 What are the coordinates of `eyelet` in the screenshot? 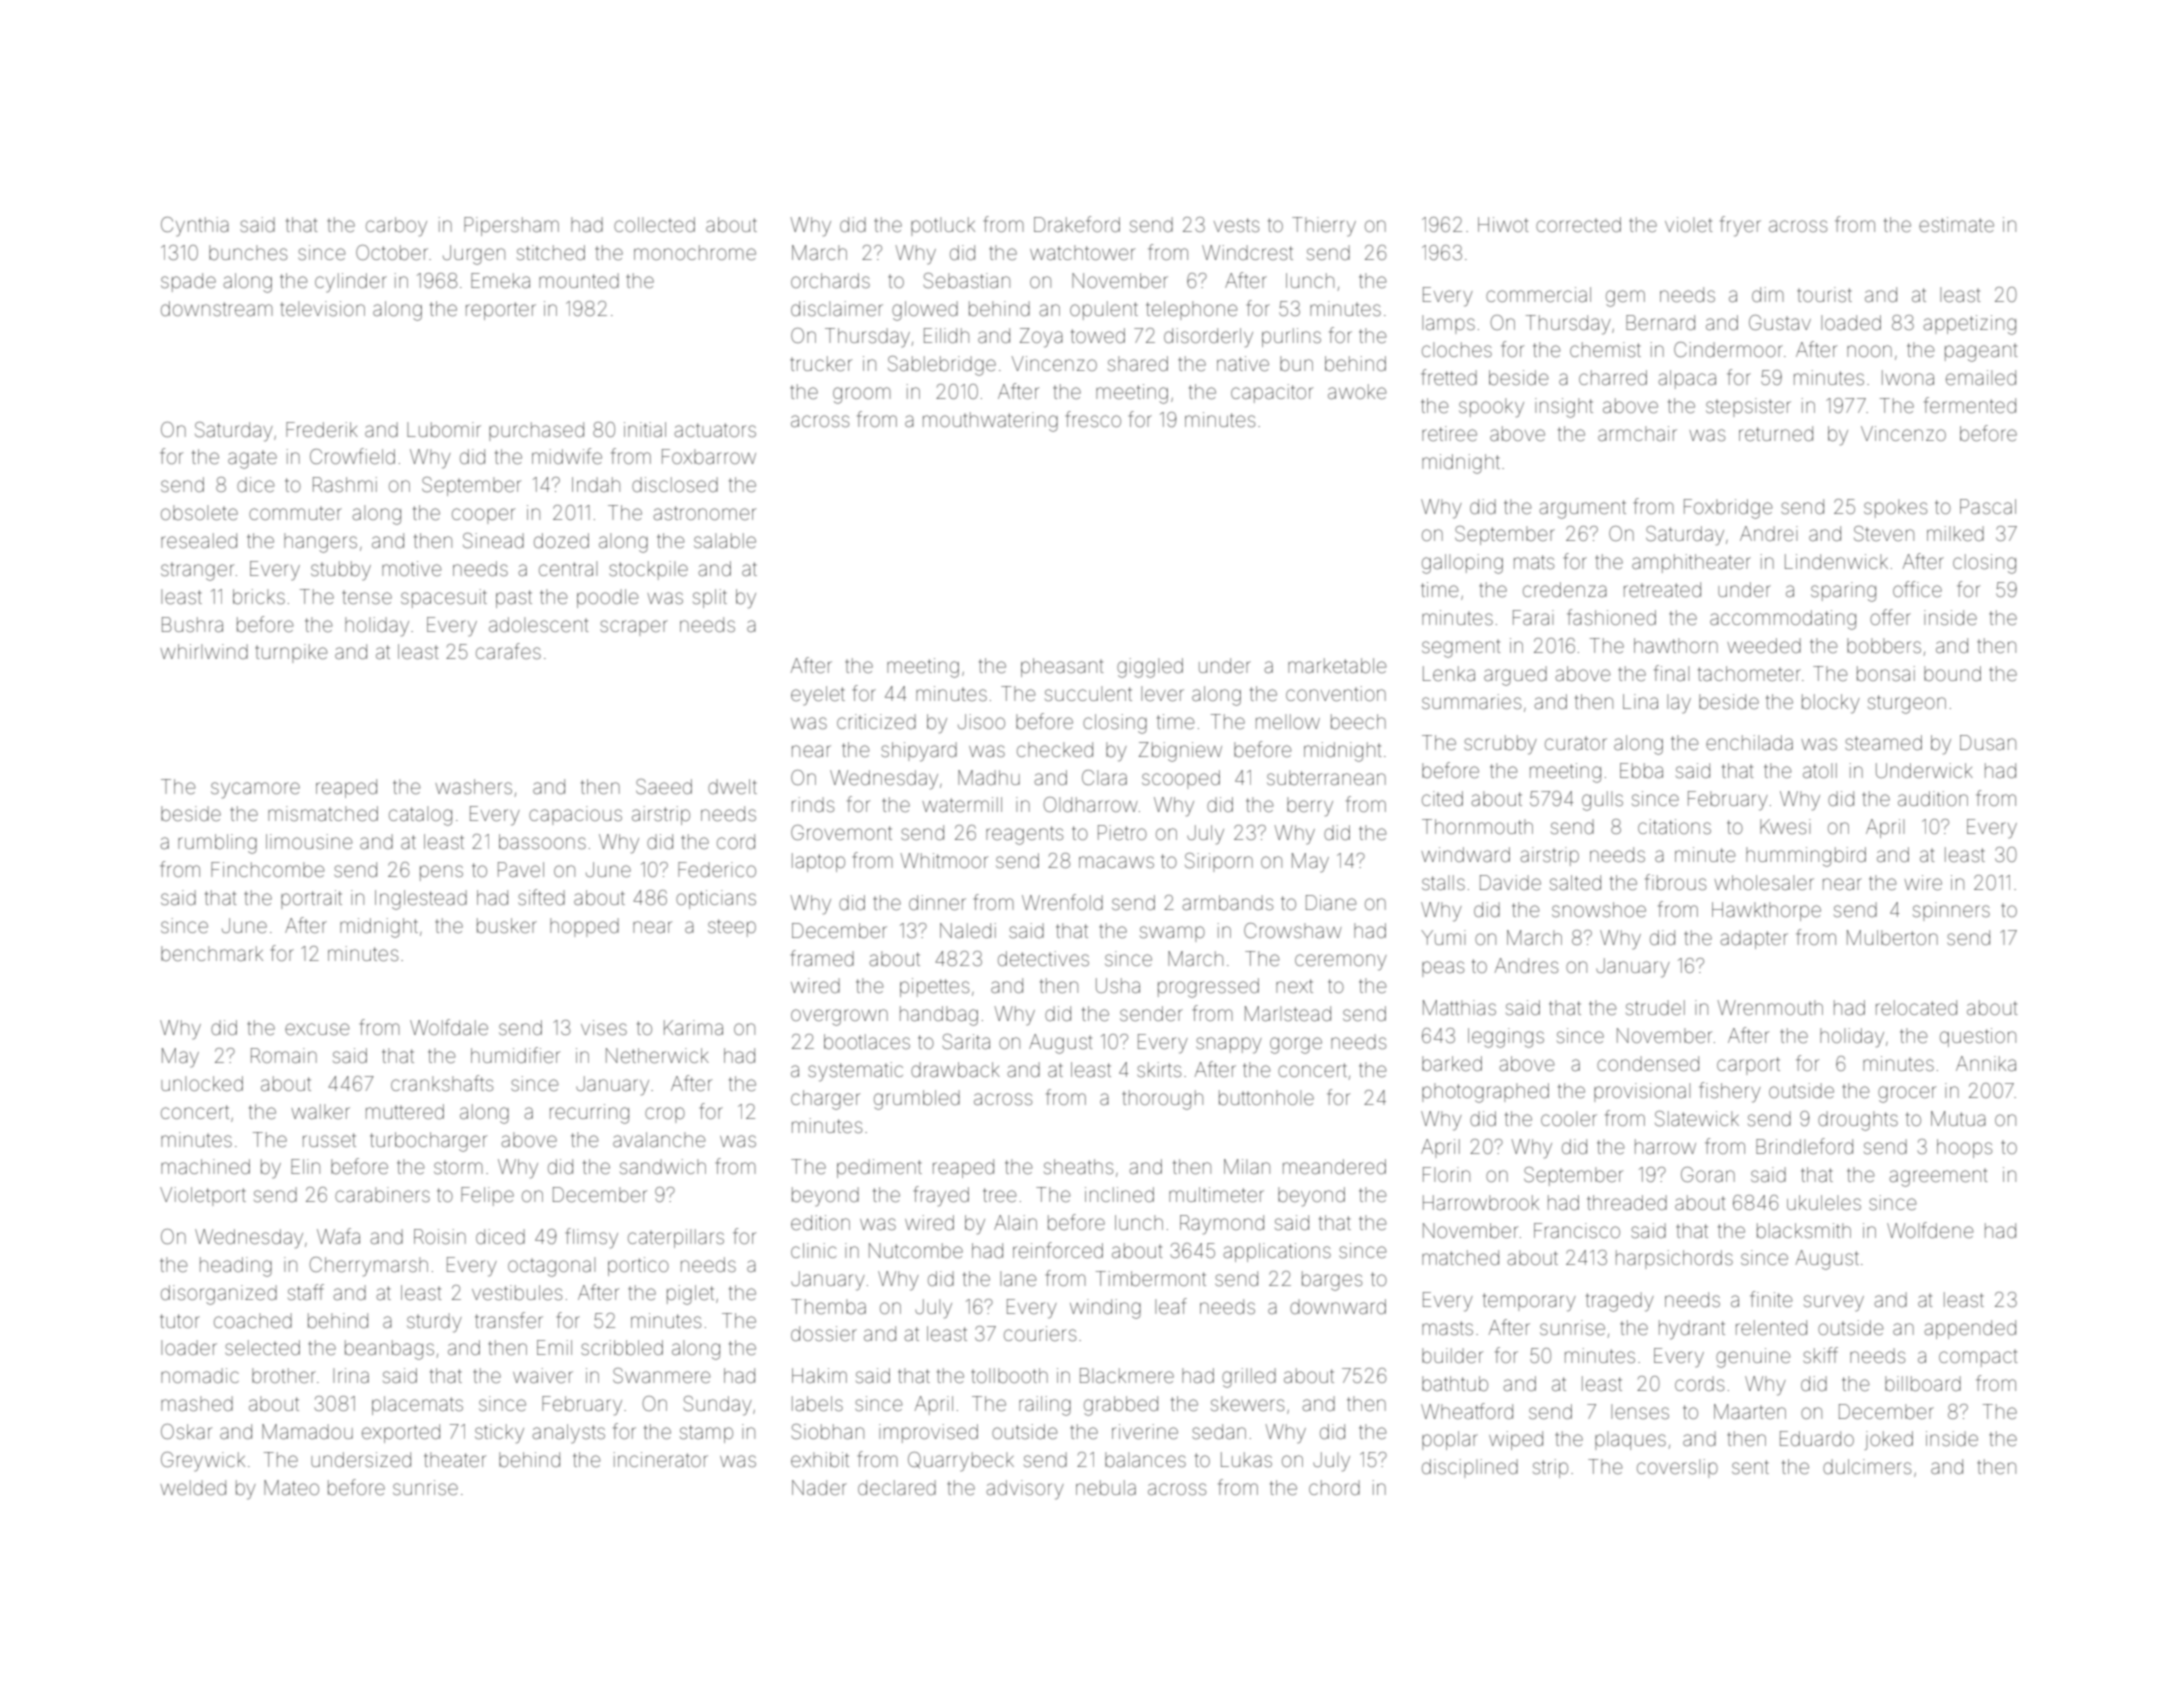 It's located at (818, 696).
